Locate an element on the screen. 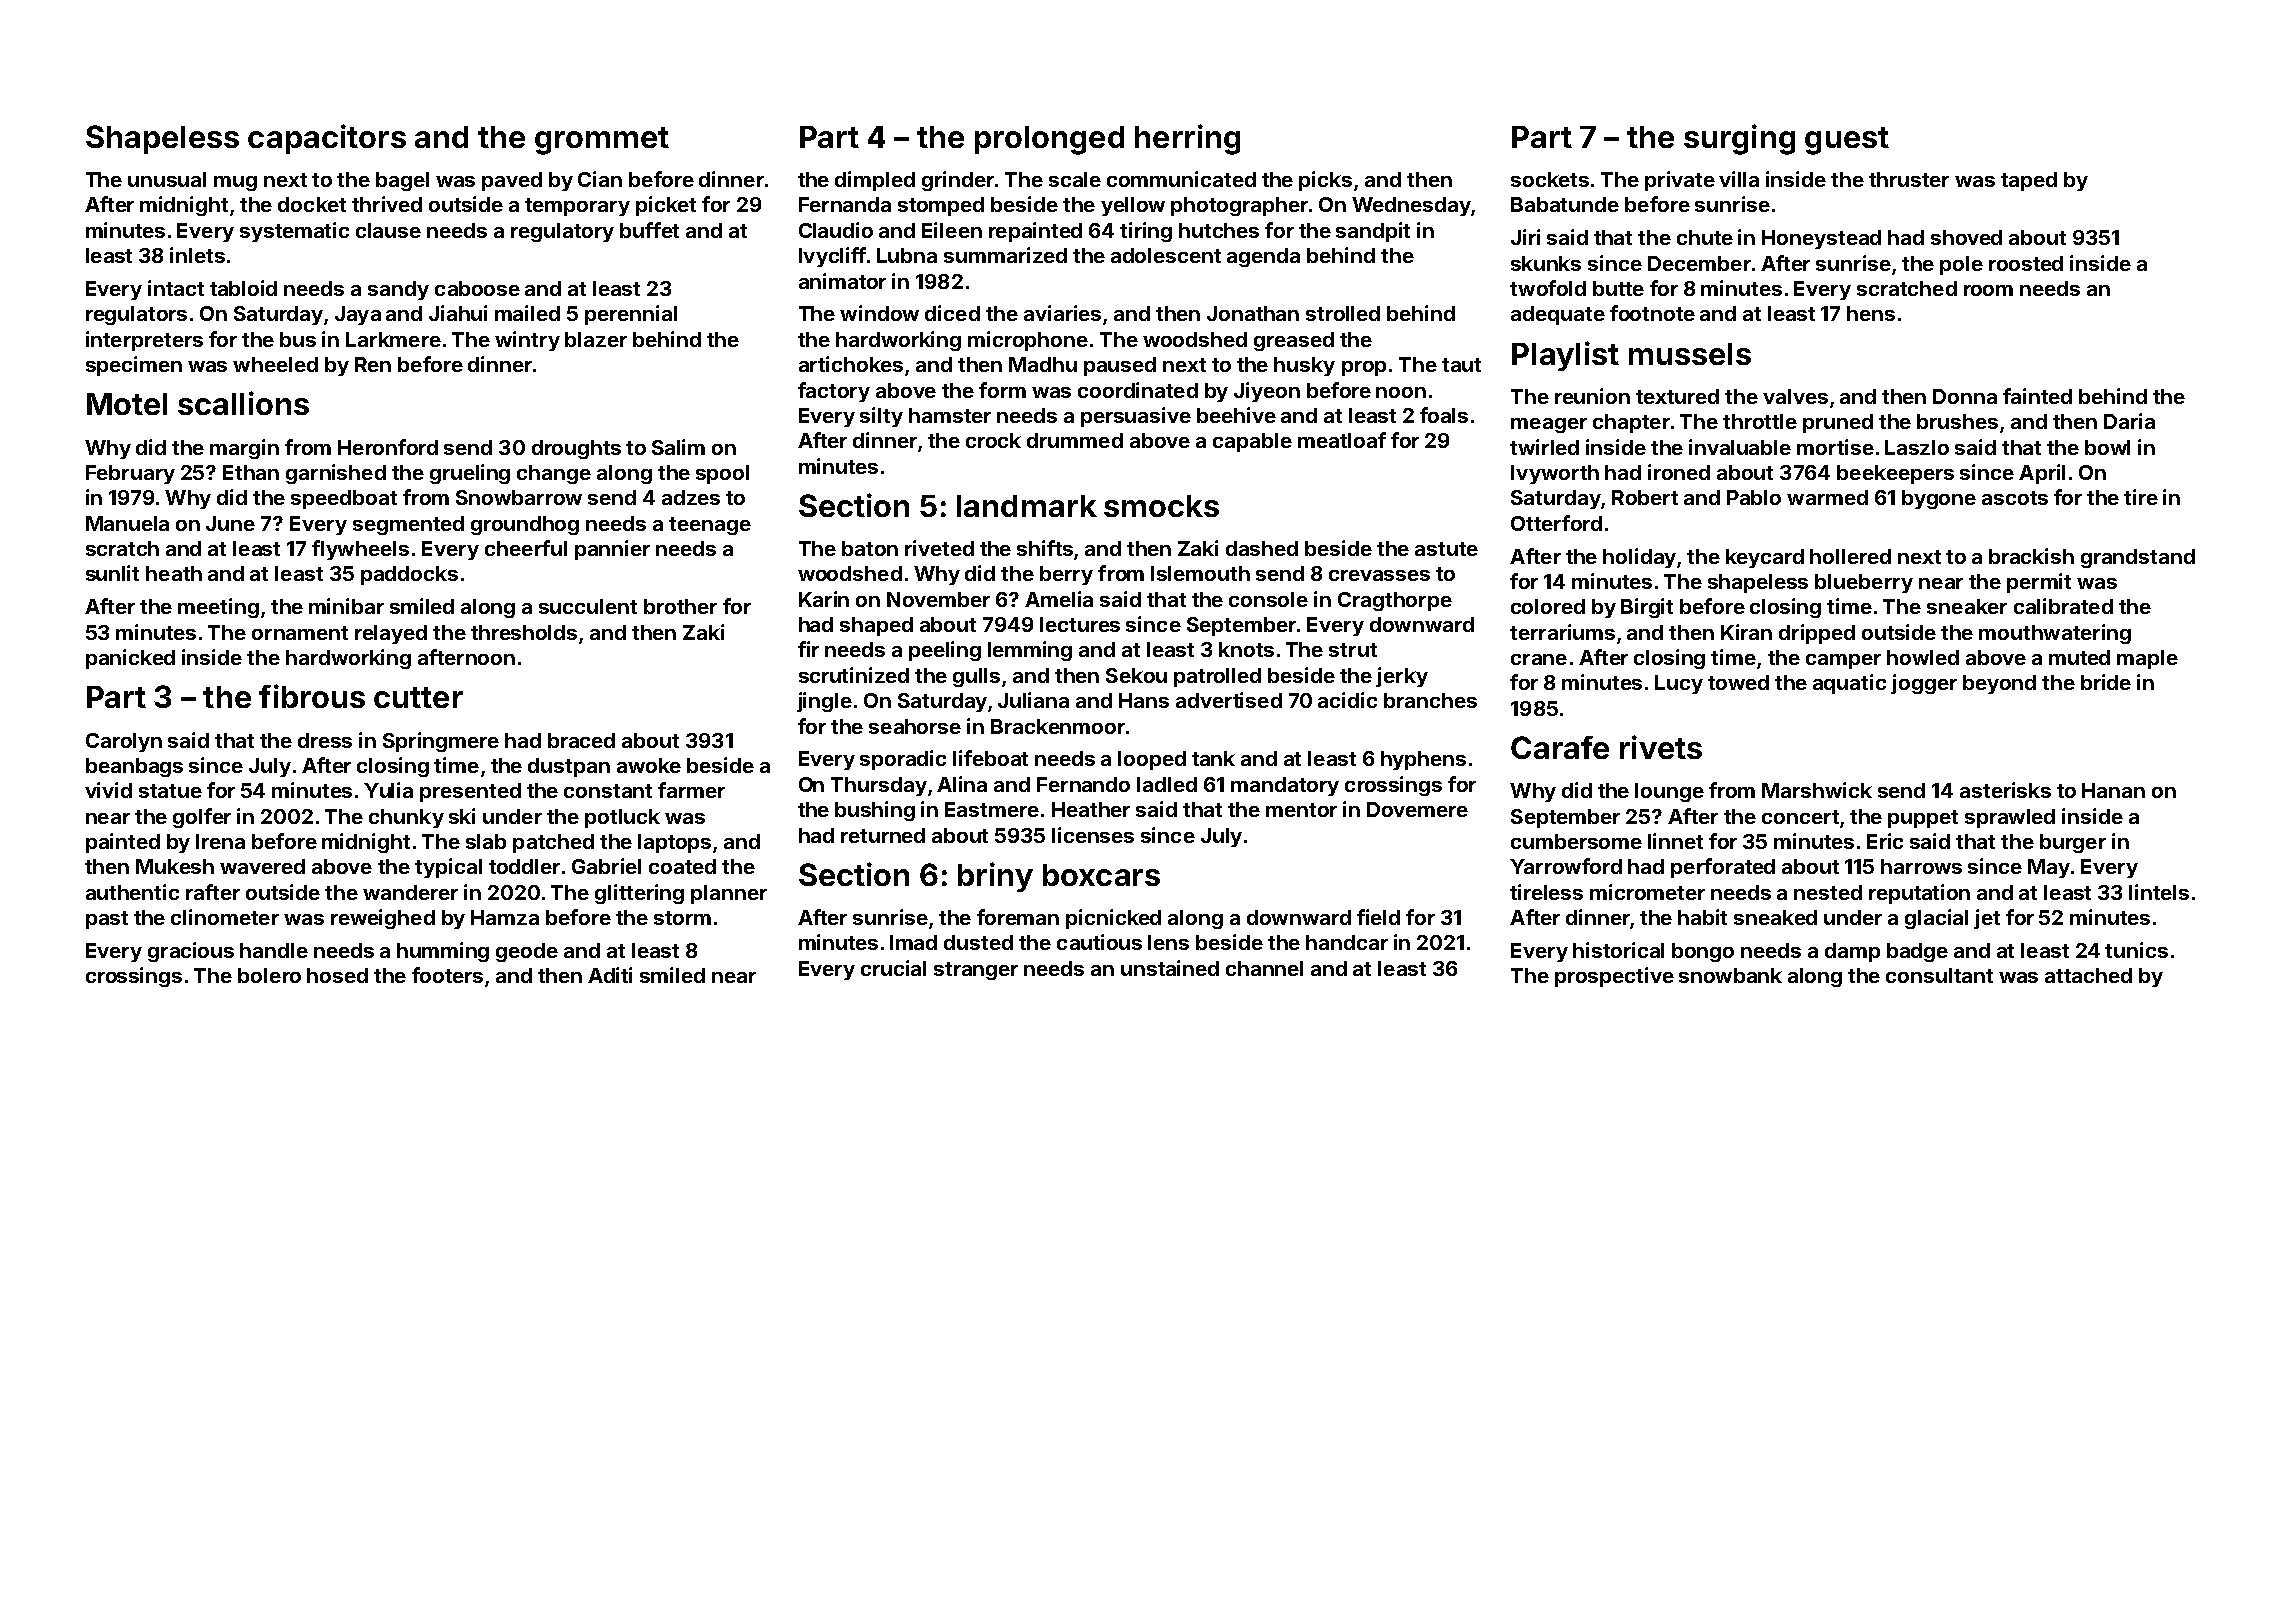 This screenshot has width=2282, height=1614. unusual is located at coordinates (167, 179).
